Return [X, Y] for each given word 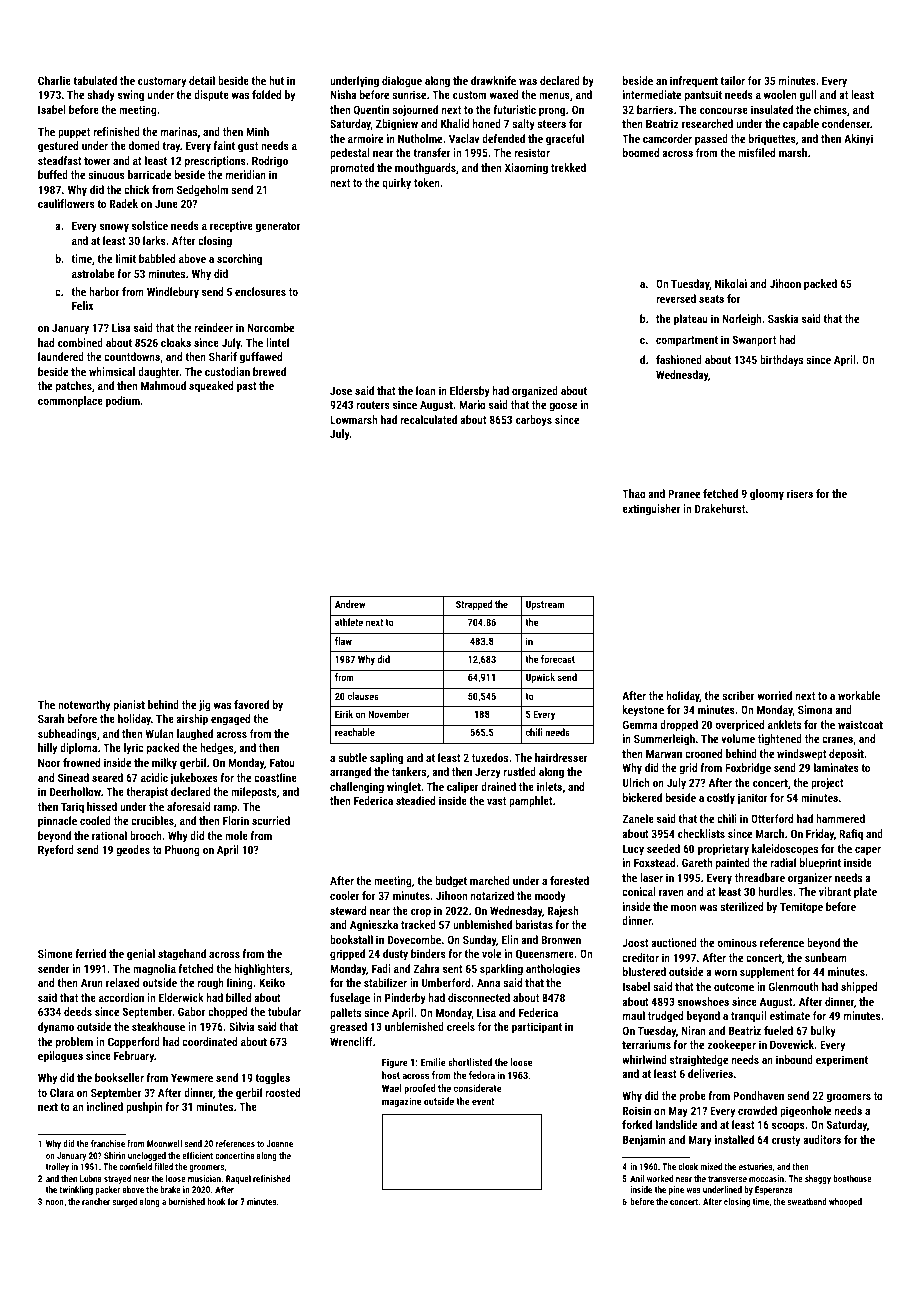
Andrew [350, 604]
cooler [344, 895]
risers [800, 493]
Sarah [51, 718]
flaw [343, 641]
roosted [283, 1092]
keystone [643, 711]
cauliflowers [66, 203]
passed [711, 140]
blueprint [820, 864]
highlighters [262, 970]
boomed [641, 152]
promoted [352, 169]
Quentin [371, 110]
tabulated [95, 80]
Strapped [474, 605]
